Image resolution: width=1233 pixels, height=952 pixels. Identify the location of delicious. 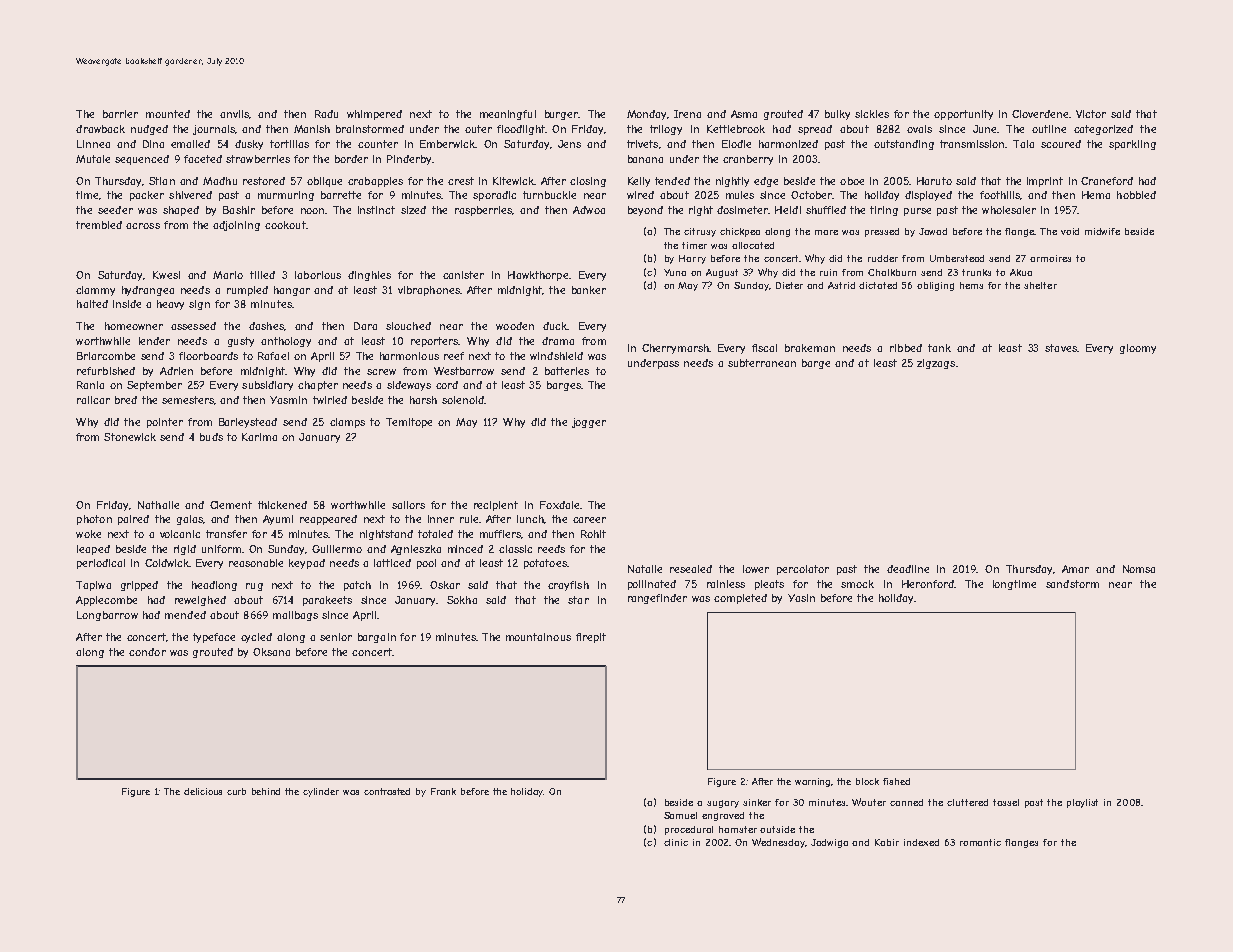
(203, 791).
